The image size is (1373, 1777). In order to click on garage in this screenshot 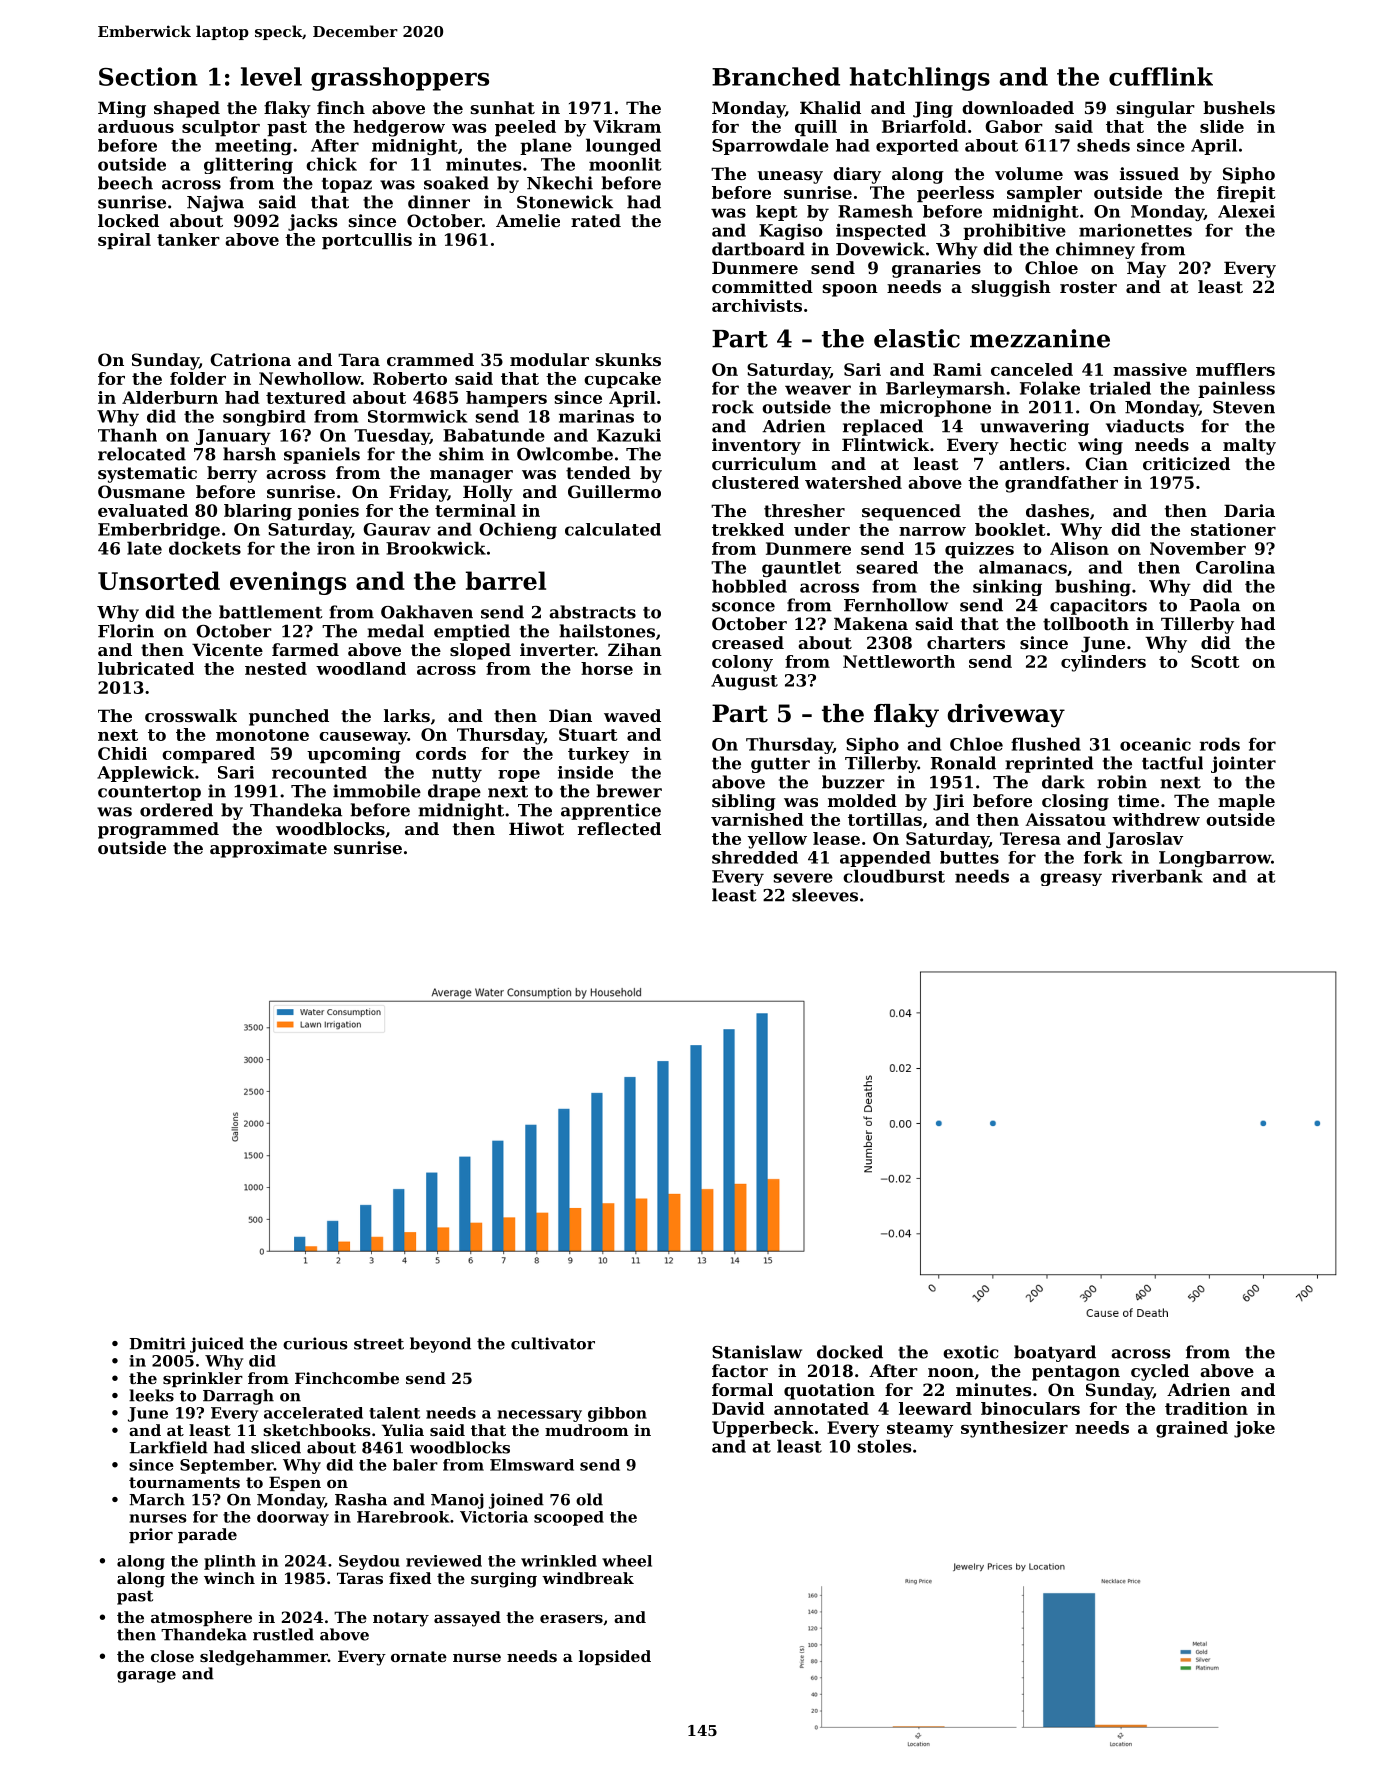, I will do `click(146, 1677)`.
